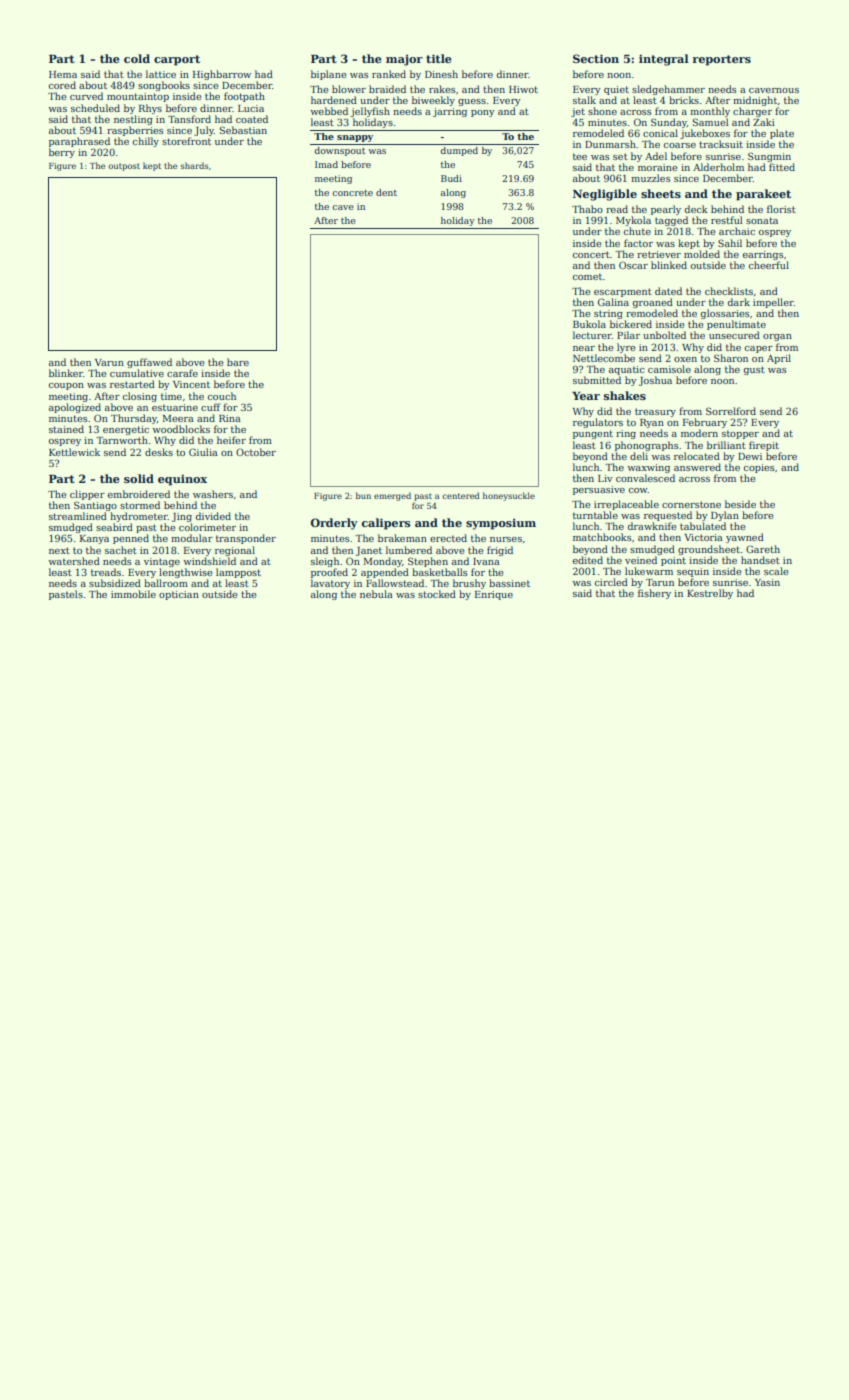 The width and height of the page is (849, 1400). Describe the element at coordinates (137, 58) in the page. I see `cold` at that location.
